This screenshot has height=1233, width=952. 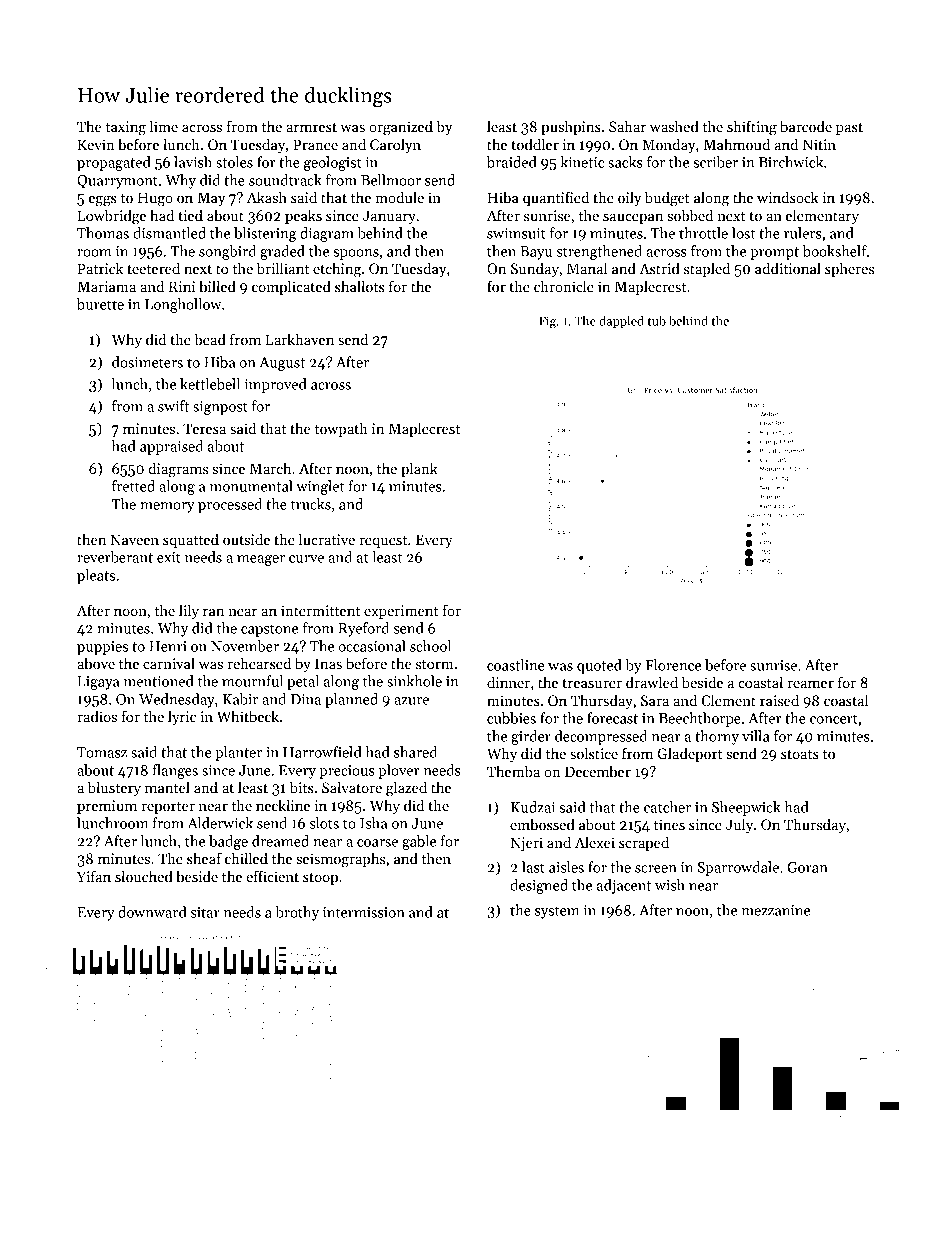 What do you see at coordinates (774, 253) in the screenshot?
I see `prompt` at bounding box center [774, 253].
